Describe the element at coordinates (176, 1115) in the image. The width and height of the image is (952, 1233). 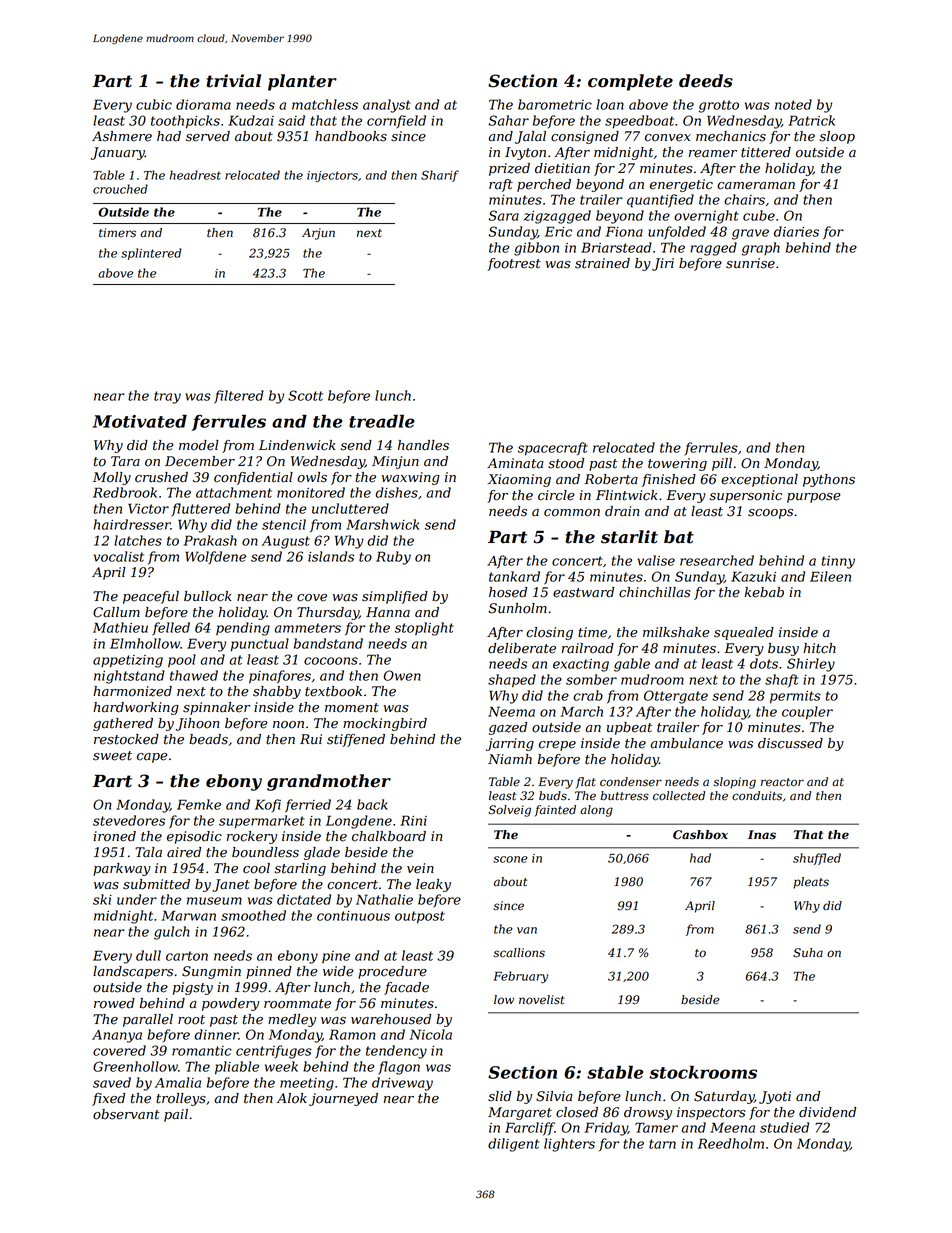
I see `pail` at that location.
